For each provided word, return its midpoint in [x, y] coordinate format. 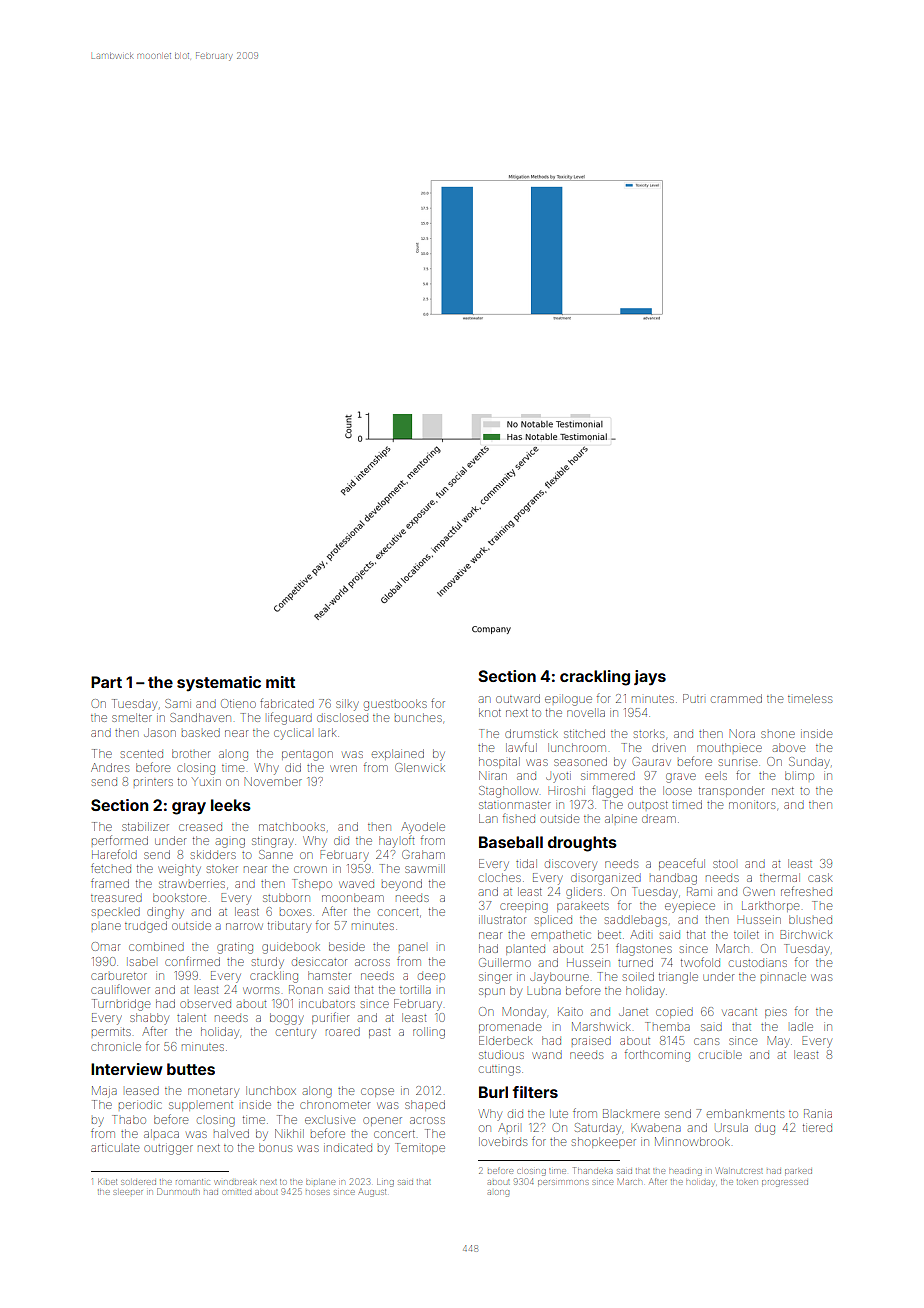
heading [685, 1172]
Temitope [420, 1148]
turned [635, 962]
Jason [160, 732]
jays [650, 678]
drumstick [531, 733]
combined [156, 946]
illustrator [502, 919]
